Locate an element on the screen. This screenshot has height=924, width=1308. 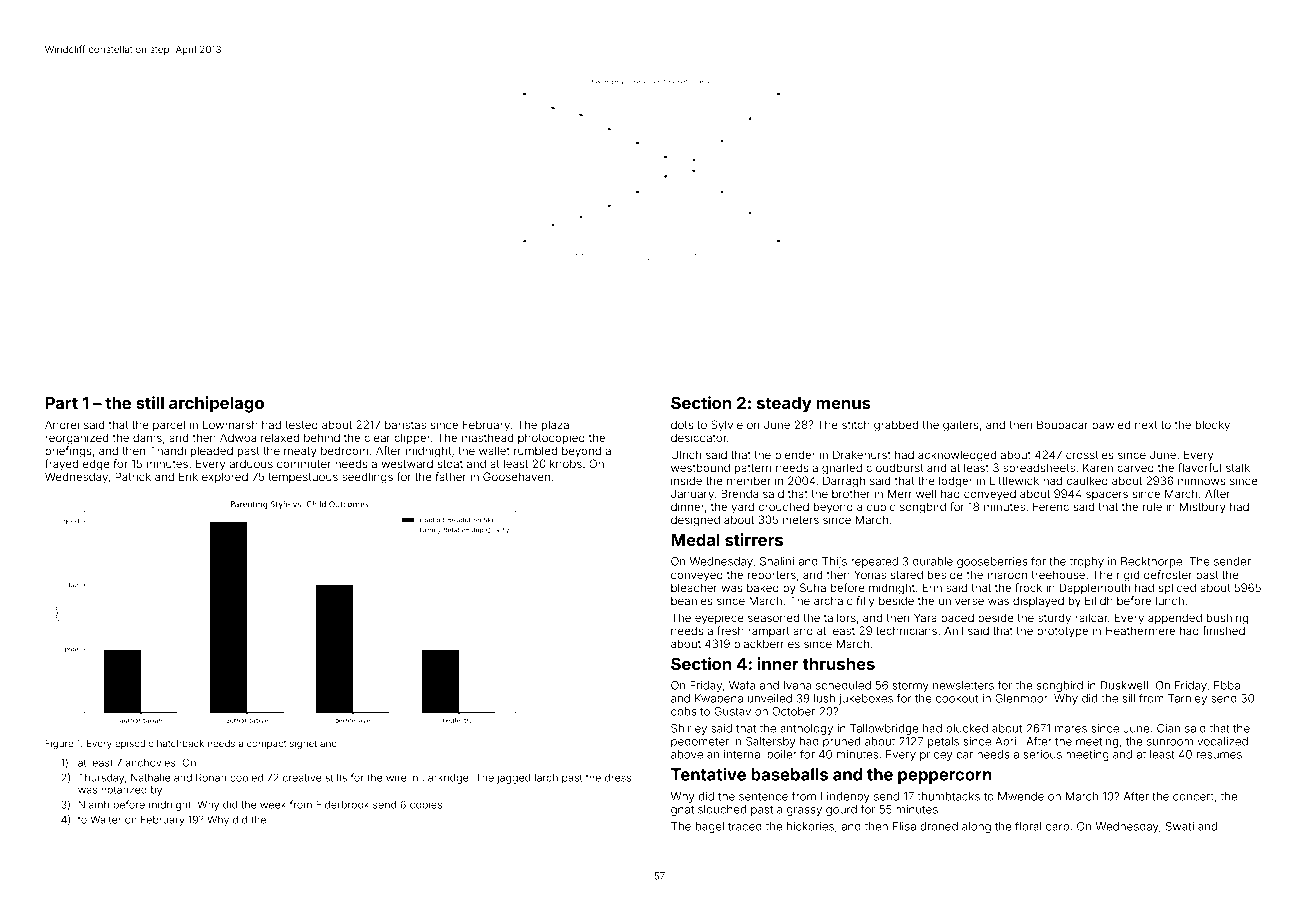
episodic is located at coordinates (134, 744).
